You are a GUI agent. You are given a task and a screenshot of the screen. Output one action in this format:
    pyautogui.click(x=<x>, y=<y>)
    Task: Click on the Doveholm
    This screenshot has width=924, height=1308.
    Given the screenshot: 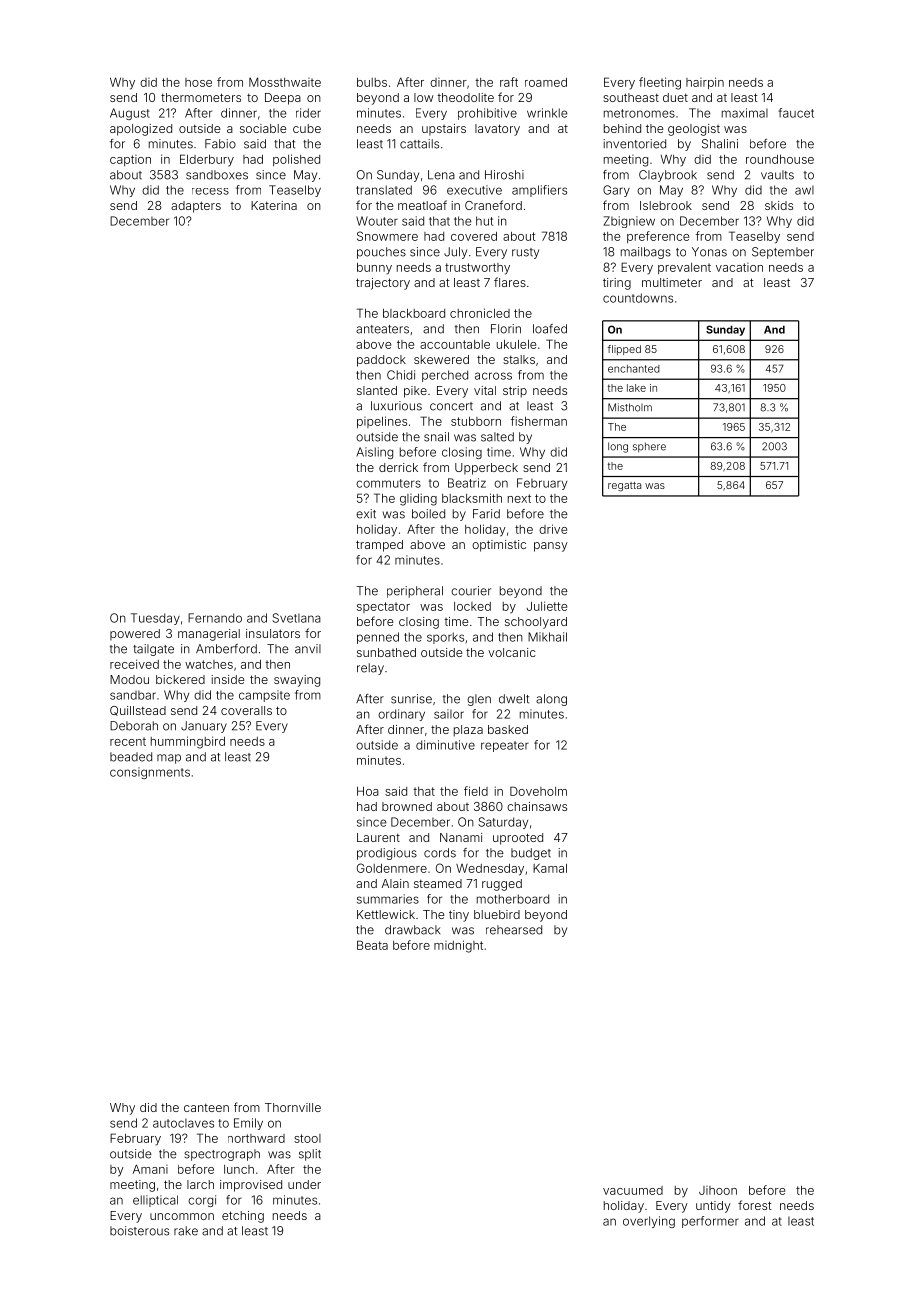 What is the action you would take?
    pyautogui.click(x=538, y=791)
